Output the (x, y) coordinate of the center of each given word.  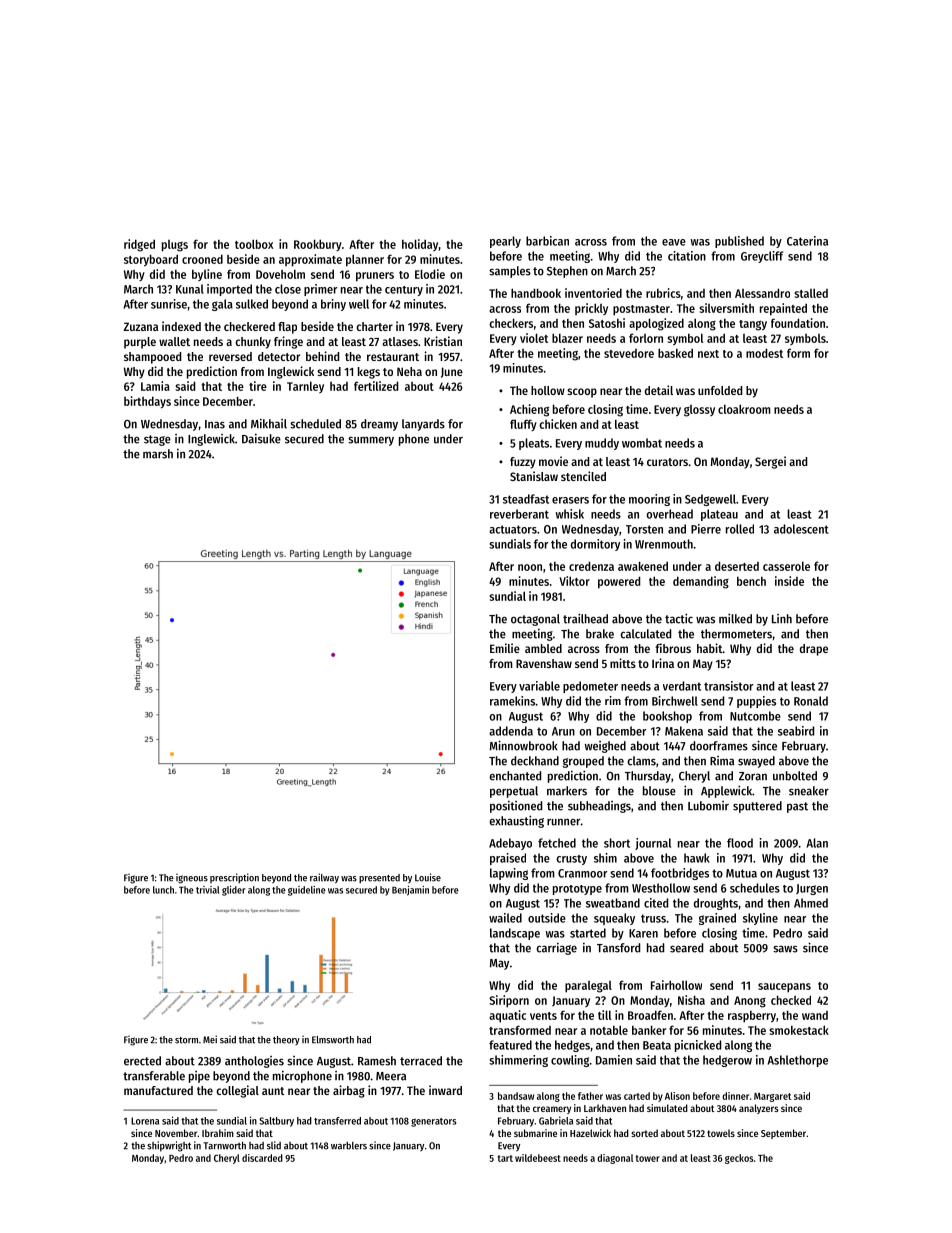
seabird (796, 731)
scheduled (315, 424)
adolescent (801, 529)
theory (286, 1040)
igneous (192, 878)
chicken (558, 424)
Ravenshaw (544, 663)
